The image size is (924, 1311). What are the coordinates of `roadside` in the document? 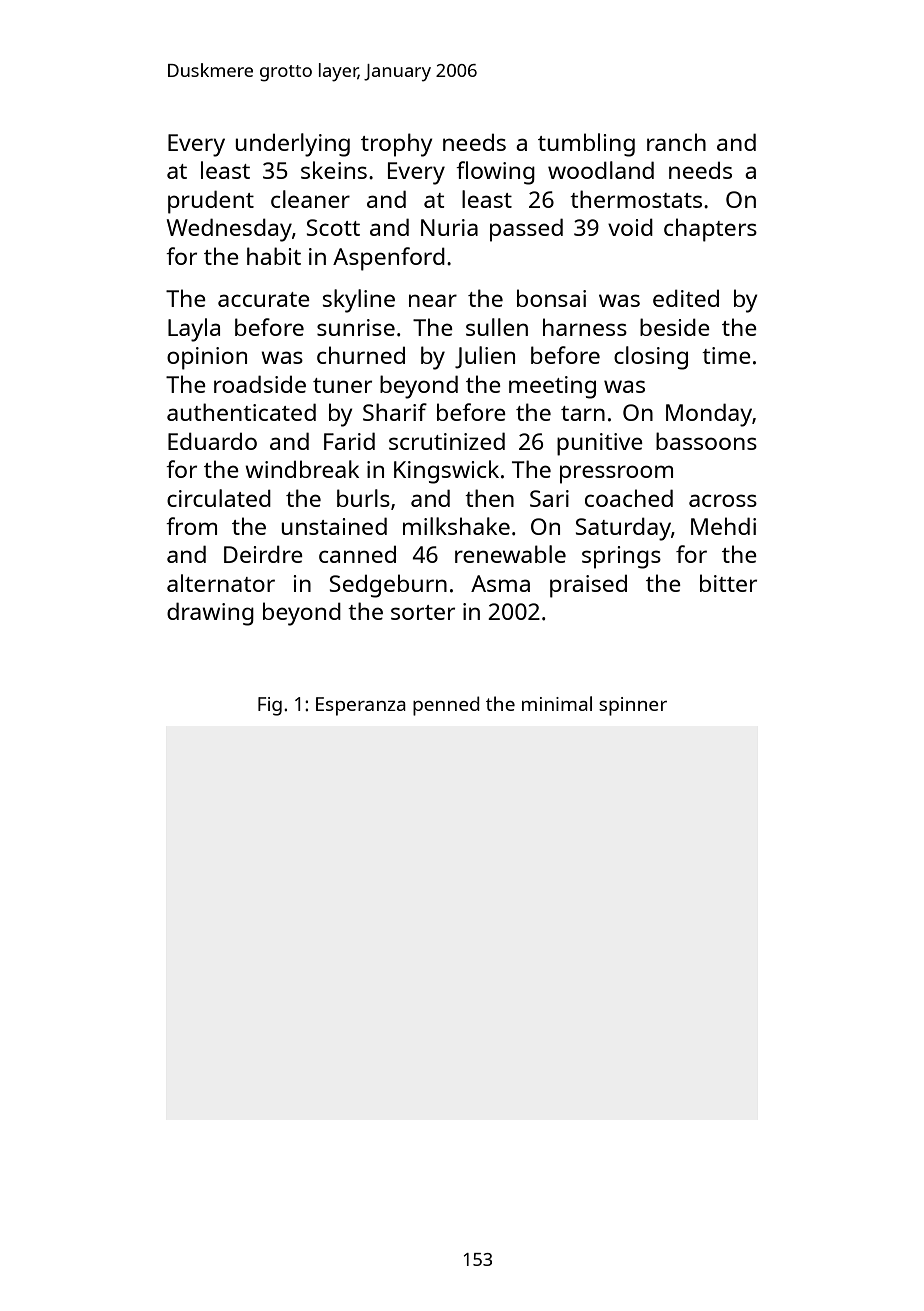 It's located at (260, 384).
